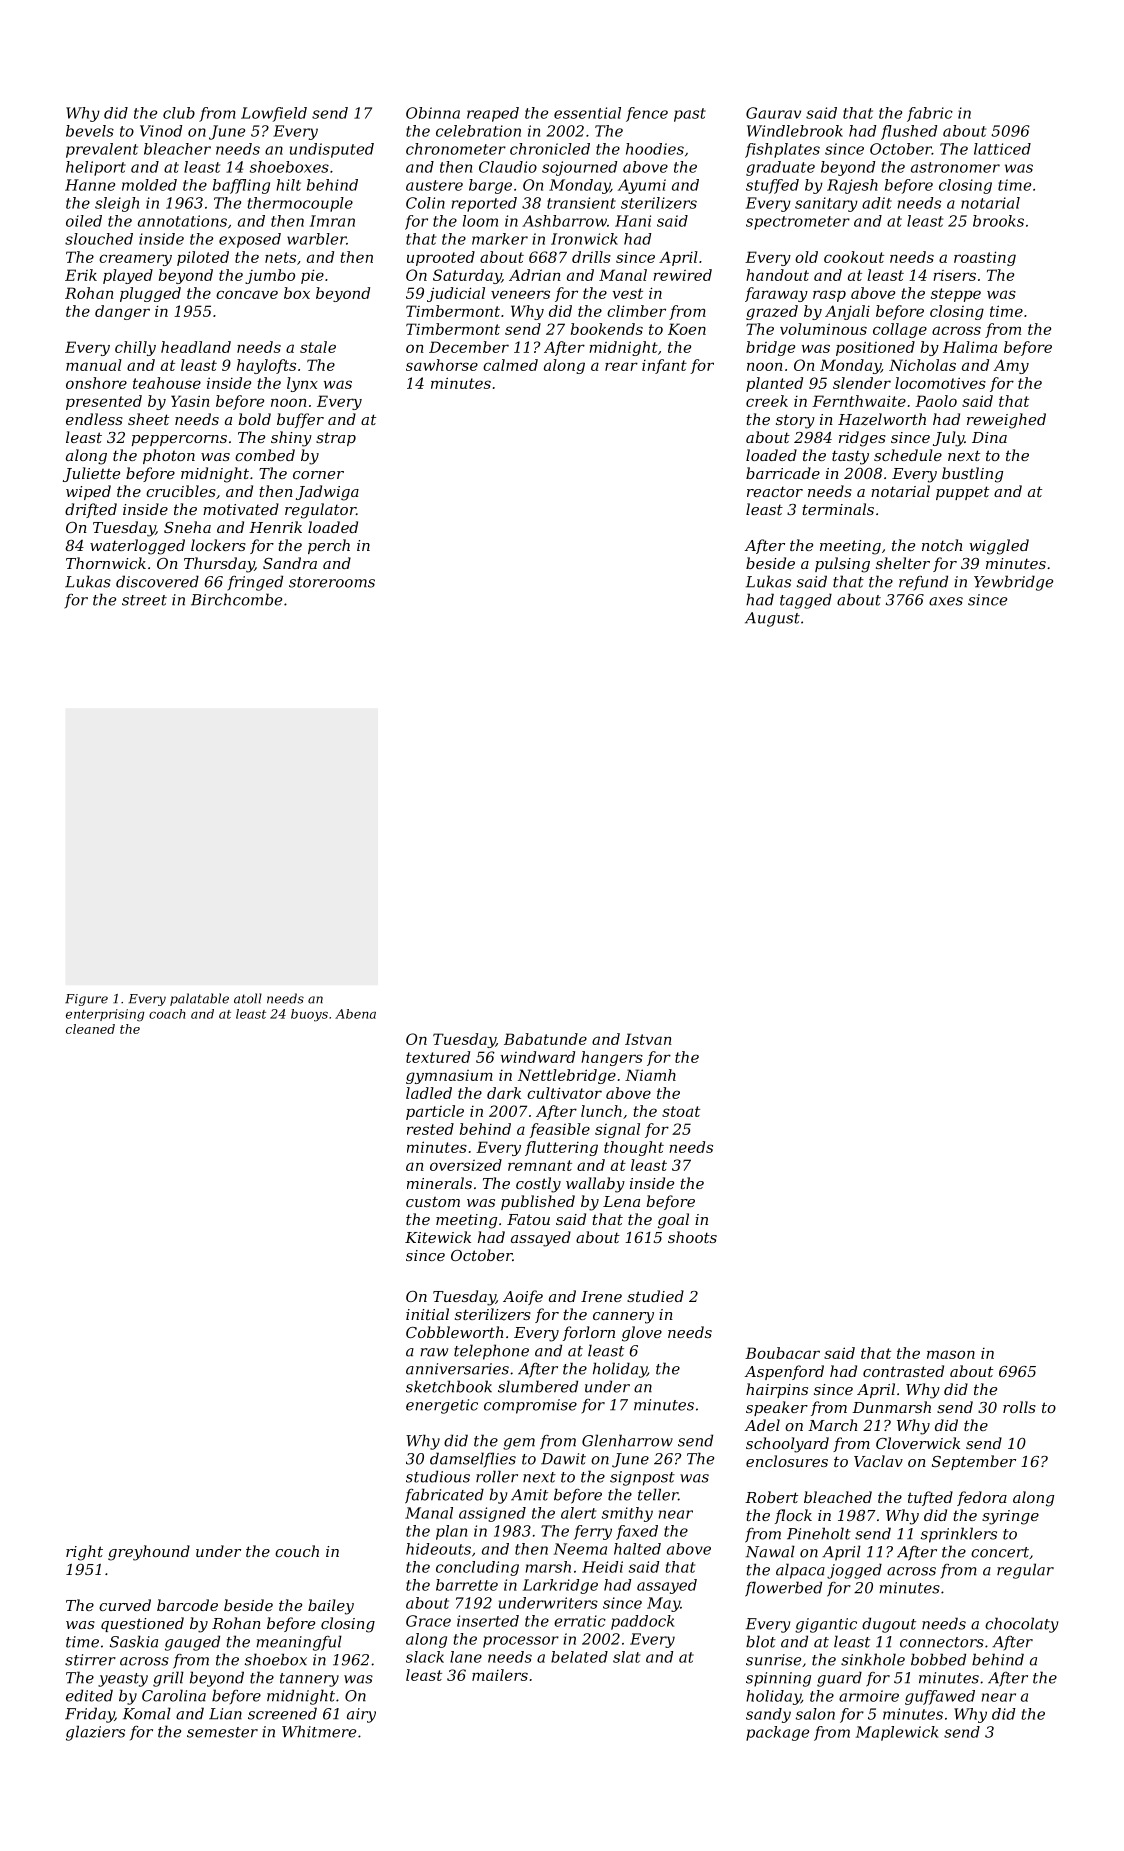 The image size is (1124, 1851). Describe the element at coordinates (438, 1237) in the screenshot. I see `Kitewick` at that location.
